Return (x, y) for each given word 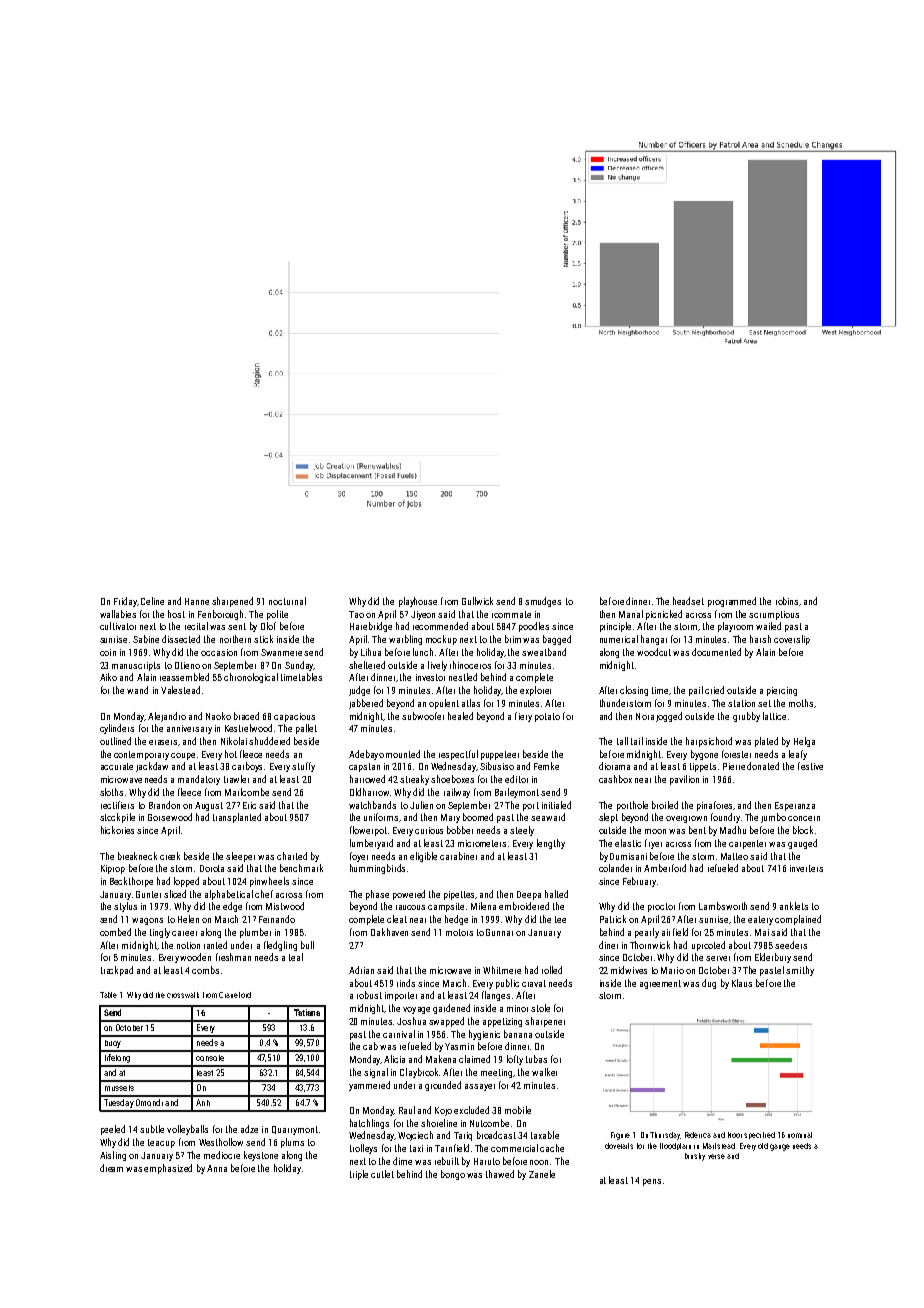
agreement (660, 984)
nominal (800, 1135)
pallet (306, 729)
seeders (791, 945)
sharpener (545, 1022)
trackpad (117, 971)
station (741, 703)
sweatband (544, 652)
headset (688, 601)
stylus (125, 907)
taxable (545, 1135)
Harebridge (371, 627)
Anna (217, 1168)
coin (108, 652)
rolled (552, 970)
